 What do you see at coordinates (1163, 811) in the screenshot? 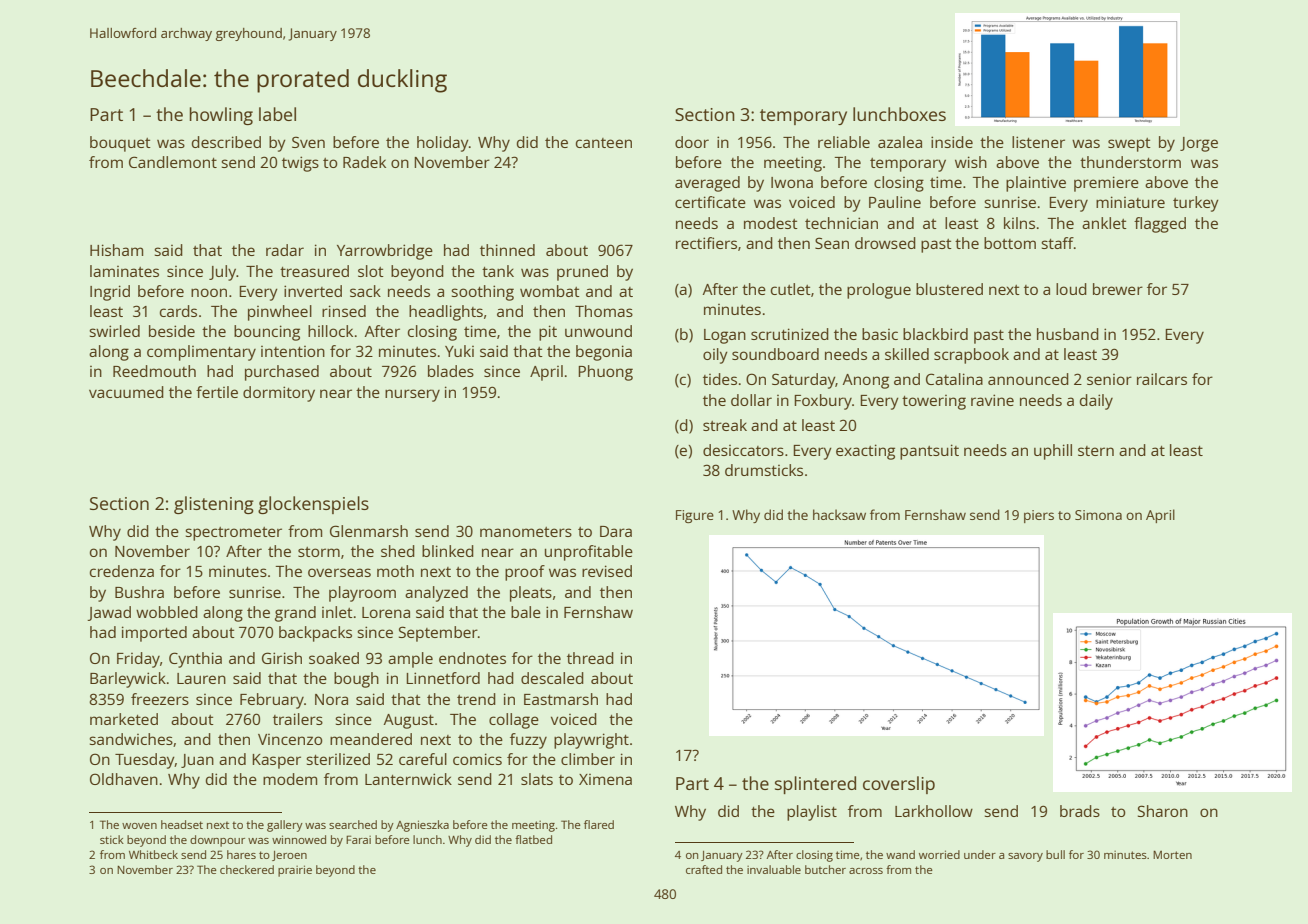
I see `Sharon` at bounding box center [1163, 811].
